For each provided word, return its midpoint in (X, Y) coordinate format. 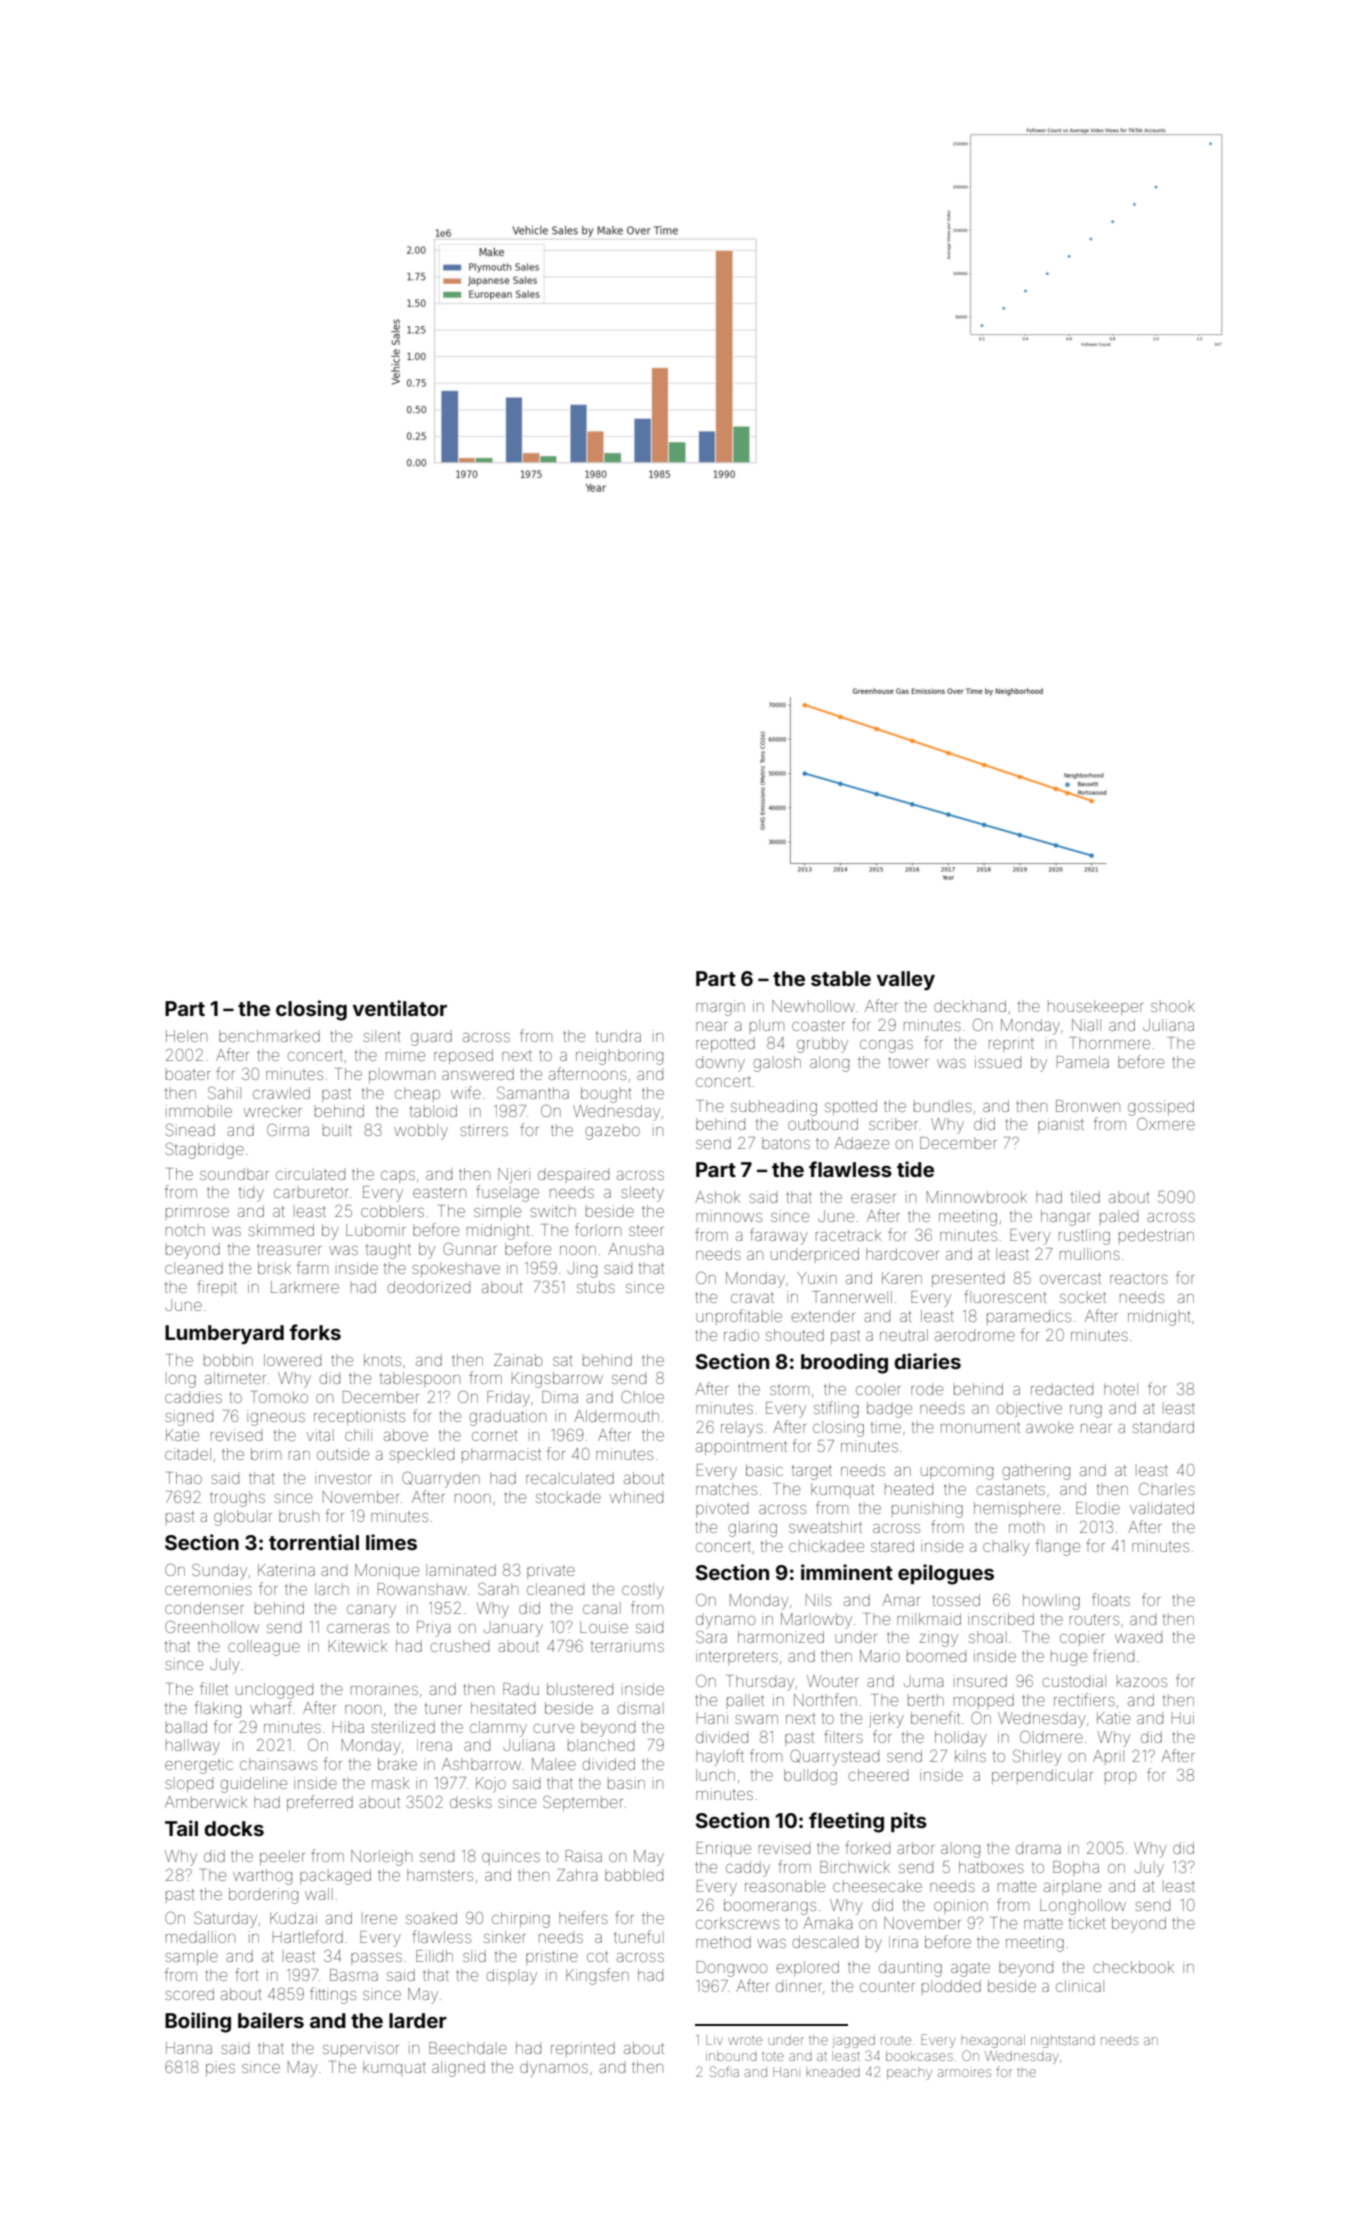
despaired (573, 1175)
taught (388, 1251)
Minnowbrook (977, 1197)
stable (841, 978)
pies (220, 2068)
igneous (276, 1418)
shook (1173, 1006)
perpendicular (1042, 1776)
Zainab (518, 1360)
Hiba (348, 1727)
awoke (1049, 1427)
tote (773, 2056)
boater (188, 1074)
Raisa (584, 1856)
